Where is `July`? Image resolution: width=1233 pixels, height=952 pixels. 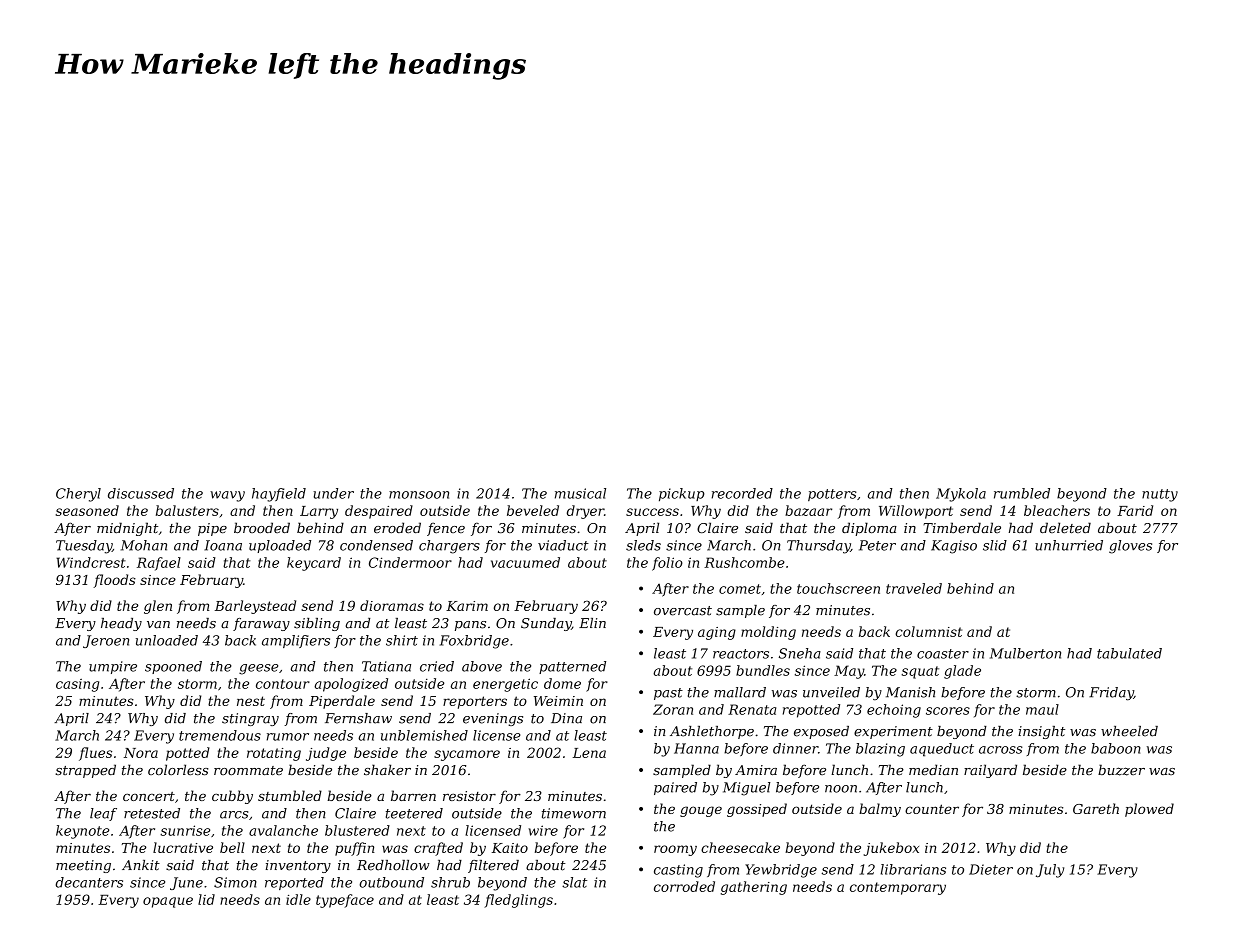 July is located at coordinates (1050, 871).
